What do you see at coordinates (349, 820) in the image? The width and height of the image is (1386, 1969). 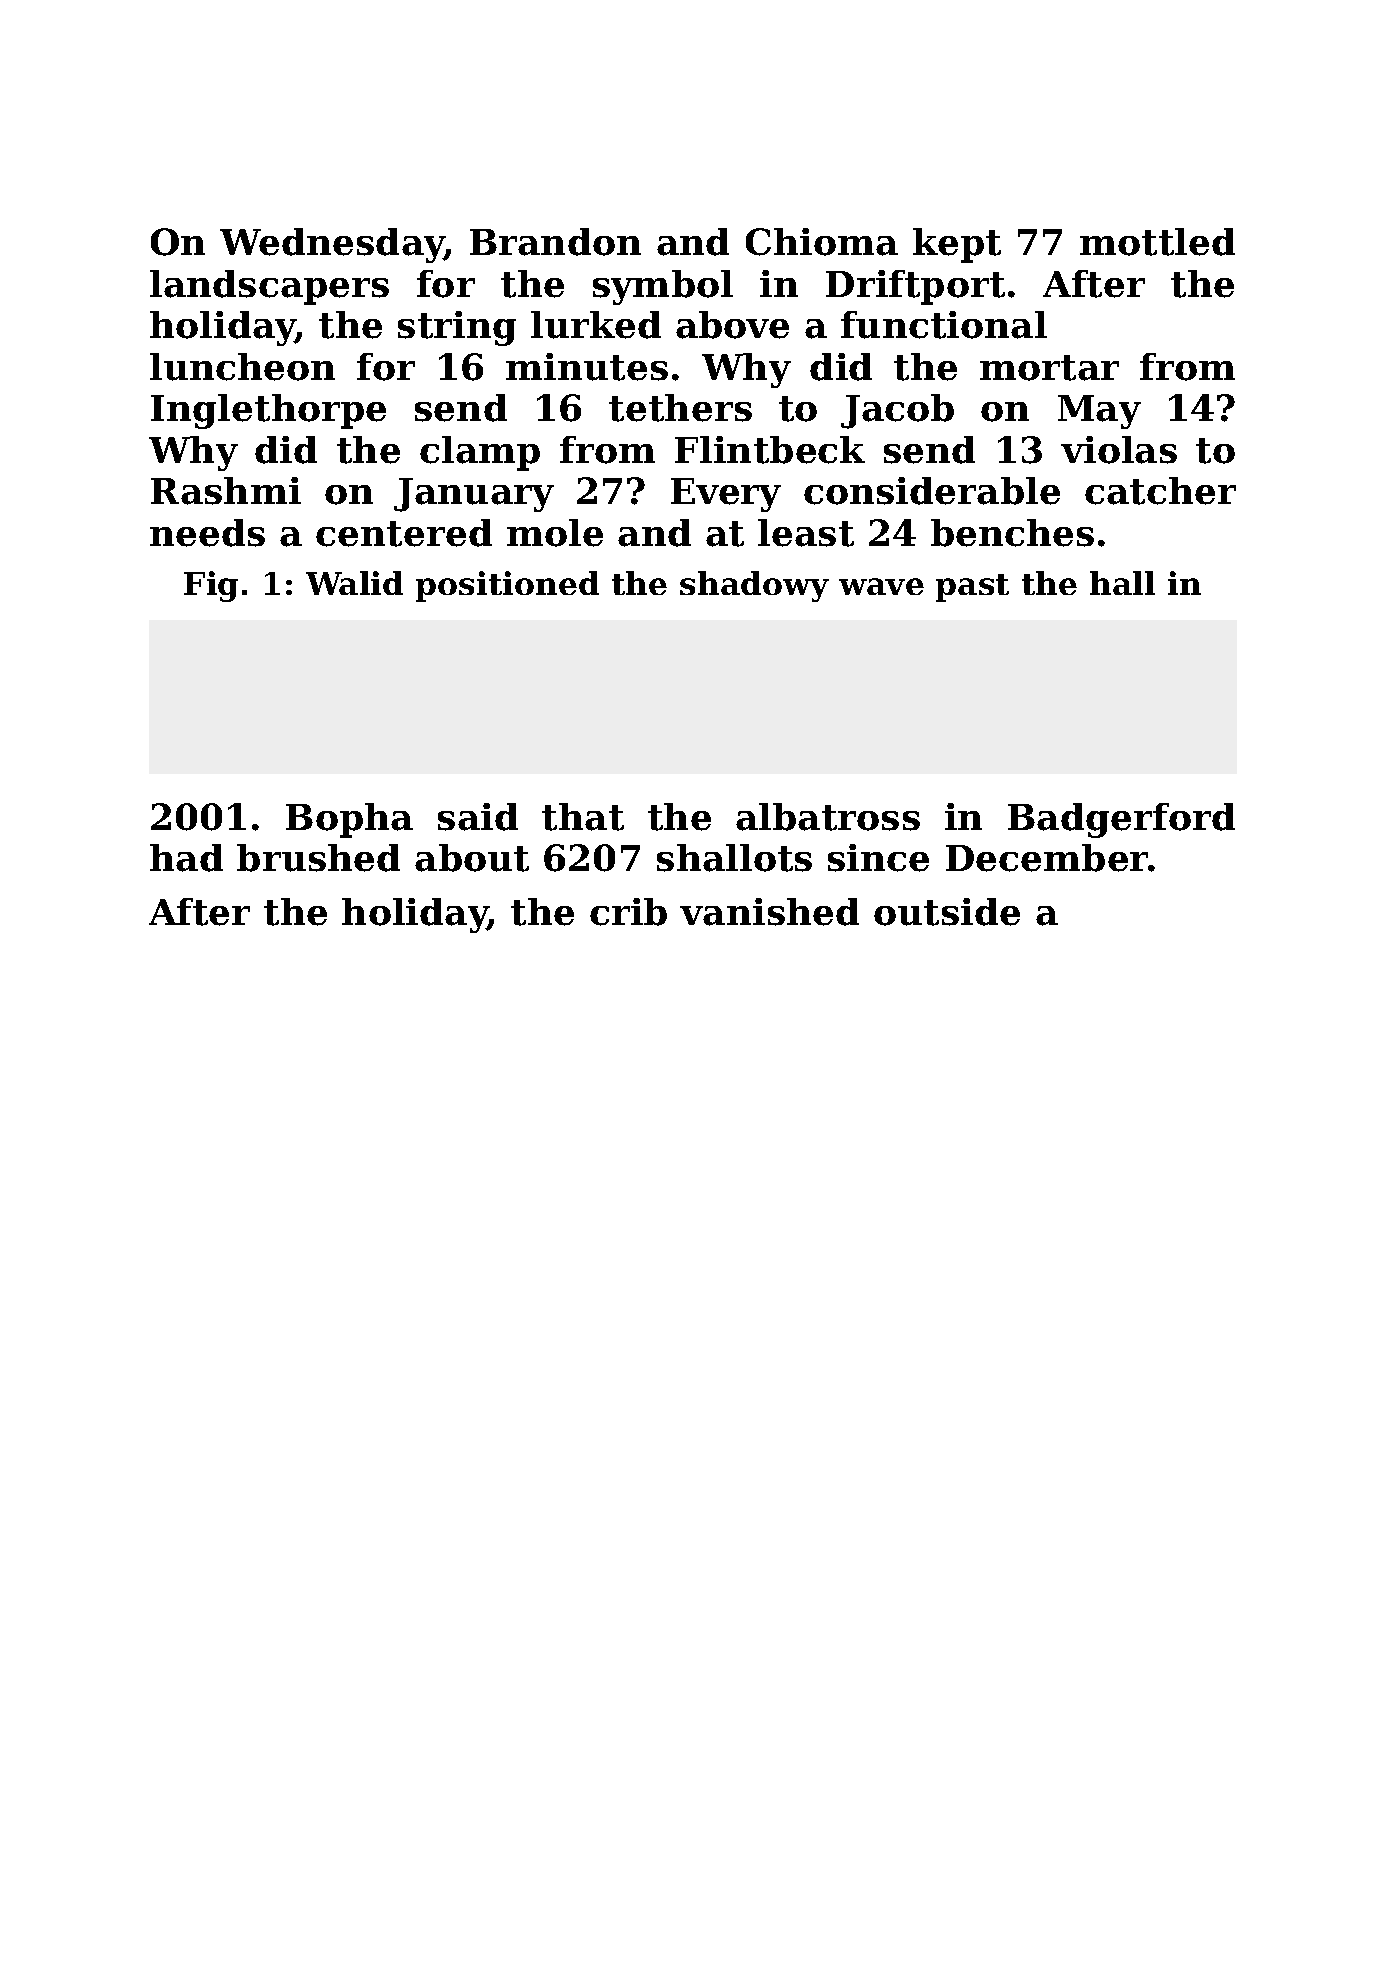 I see `Bopha` at bounding box center [349, 820].
